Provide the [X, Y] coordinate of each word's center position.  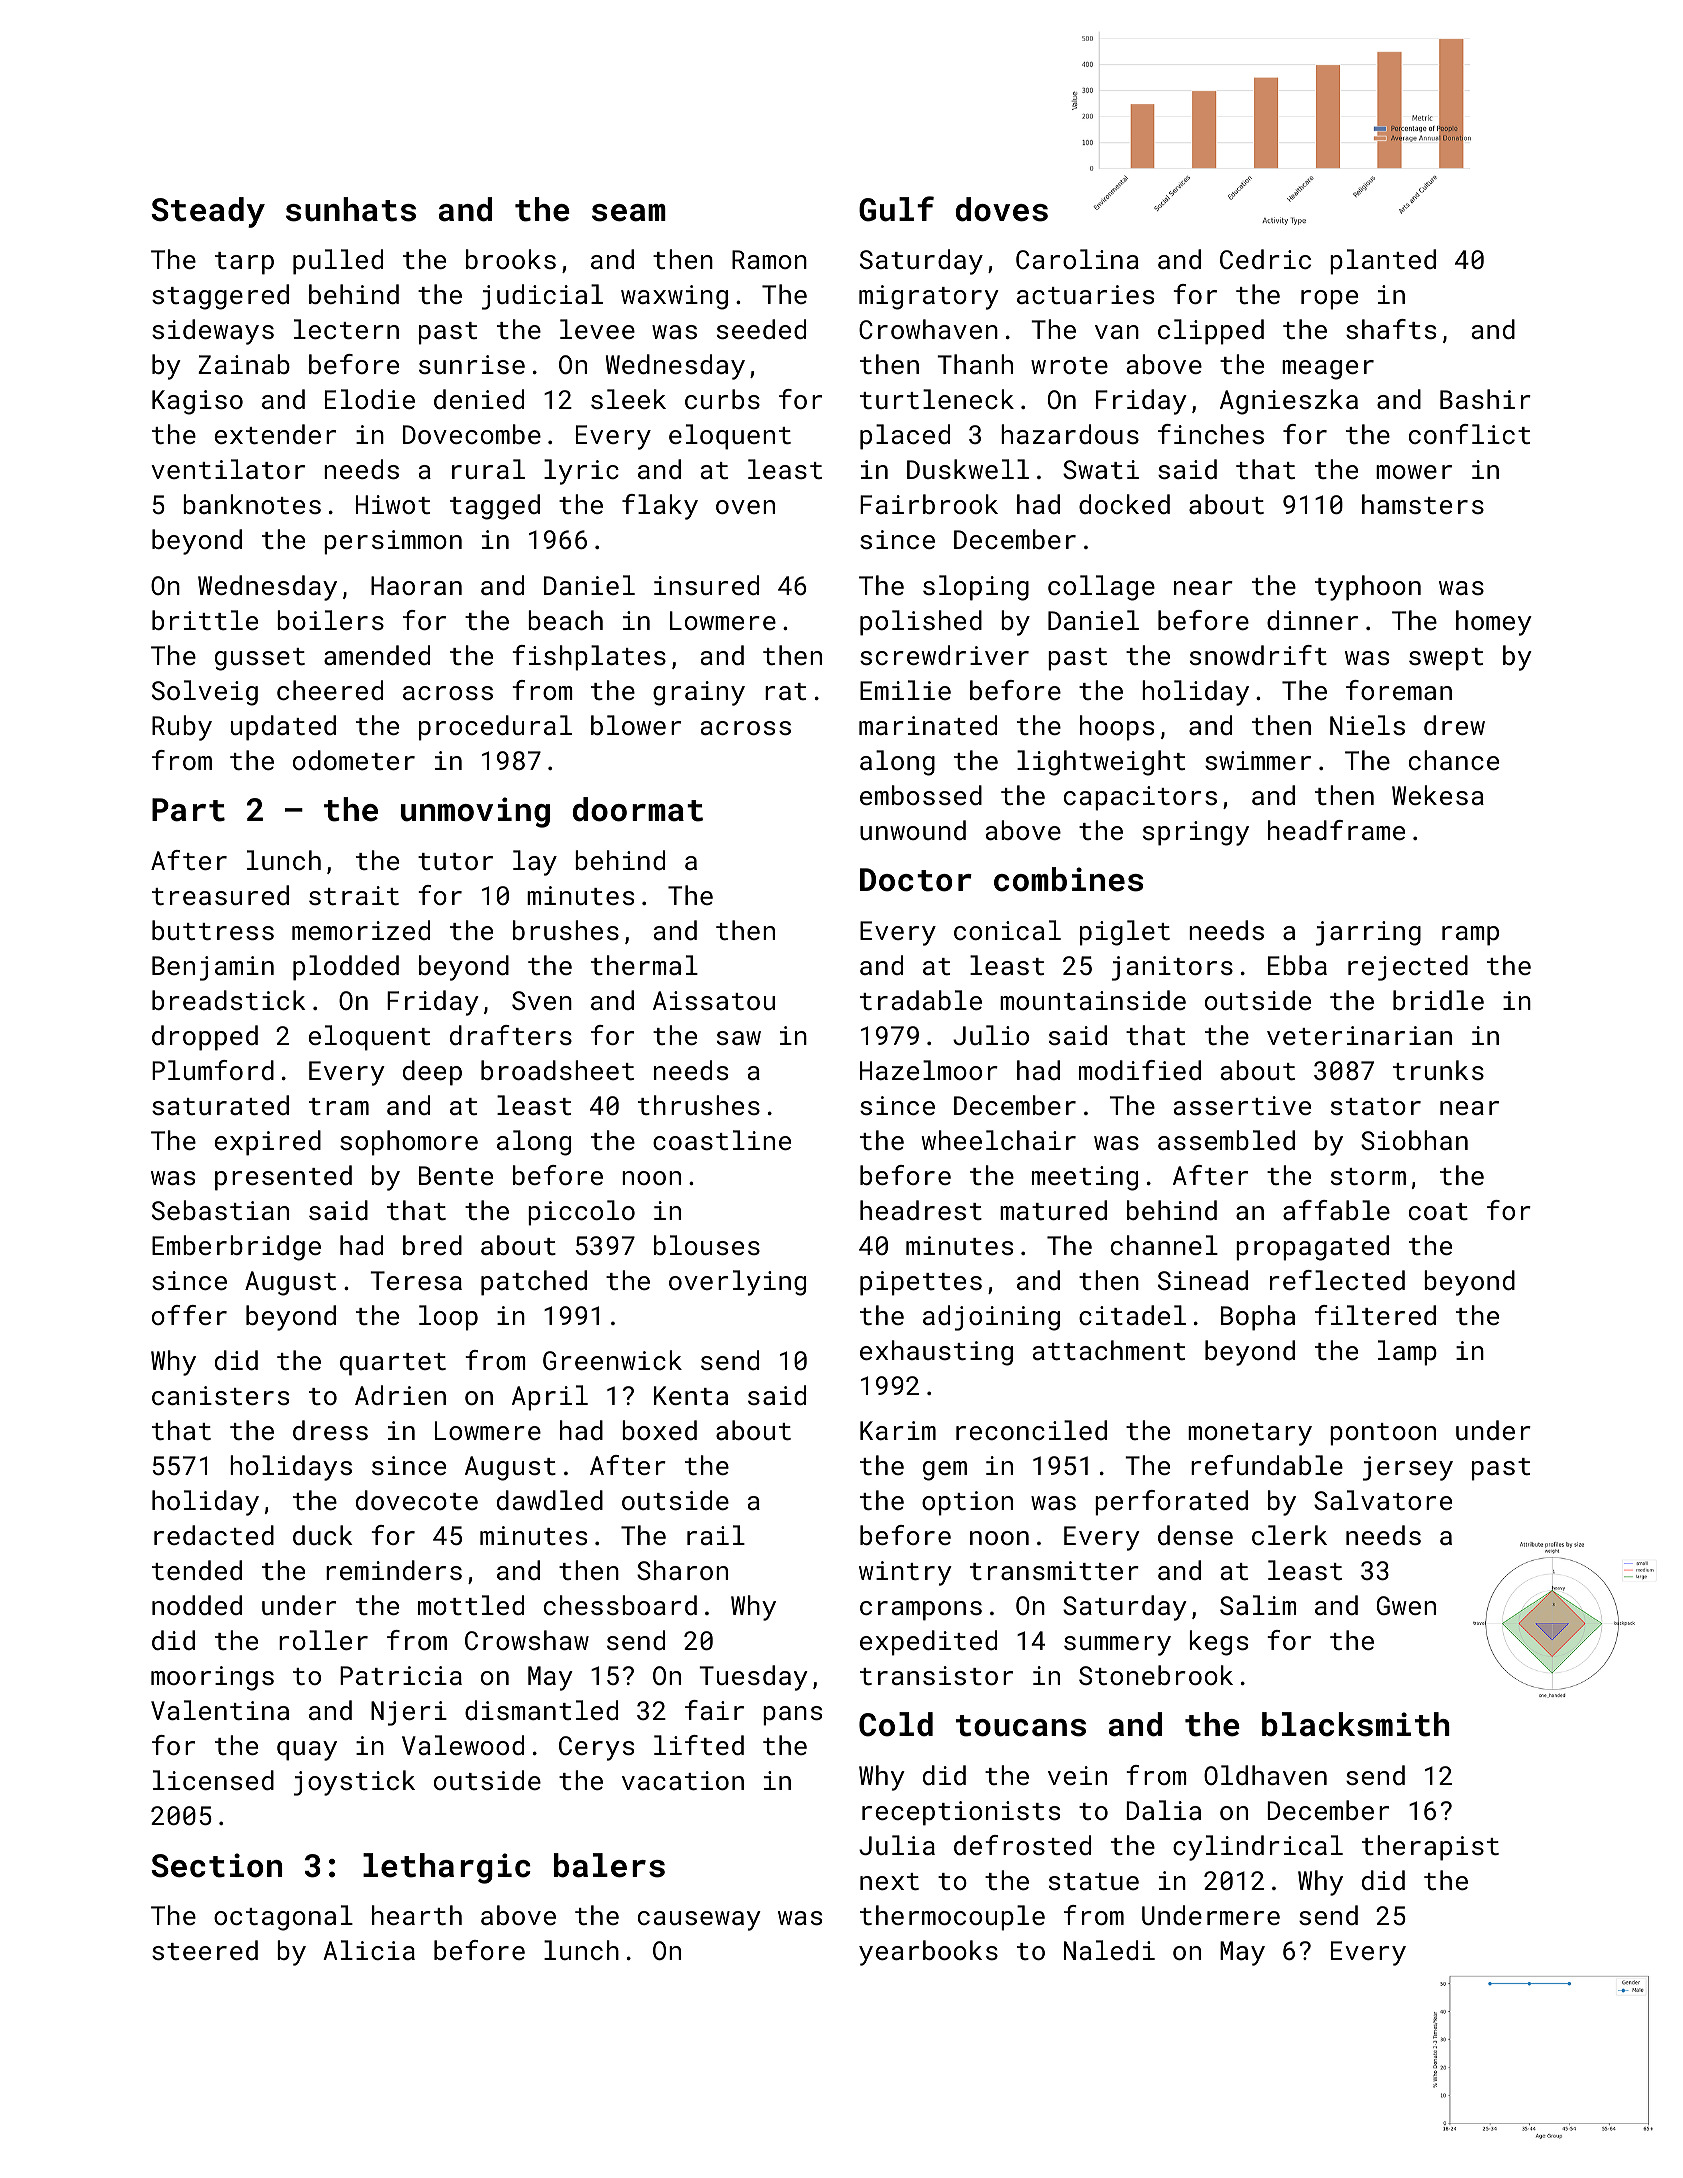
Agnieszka [1289, 402]
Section [216, 1865]
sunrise [472, 364]
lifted [699, 1745]
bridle [1438, 1000]
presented [283, 1178]
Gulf [896, 209]
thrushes [699, 1105]
